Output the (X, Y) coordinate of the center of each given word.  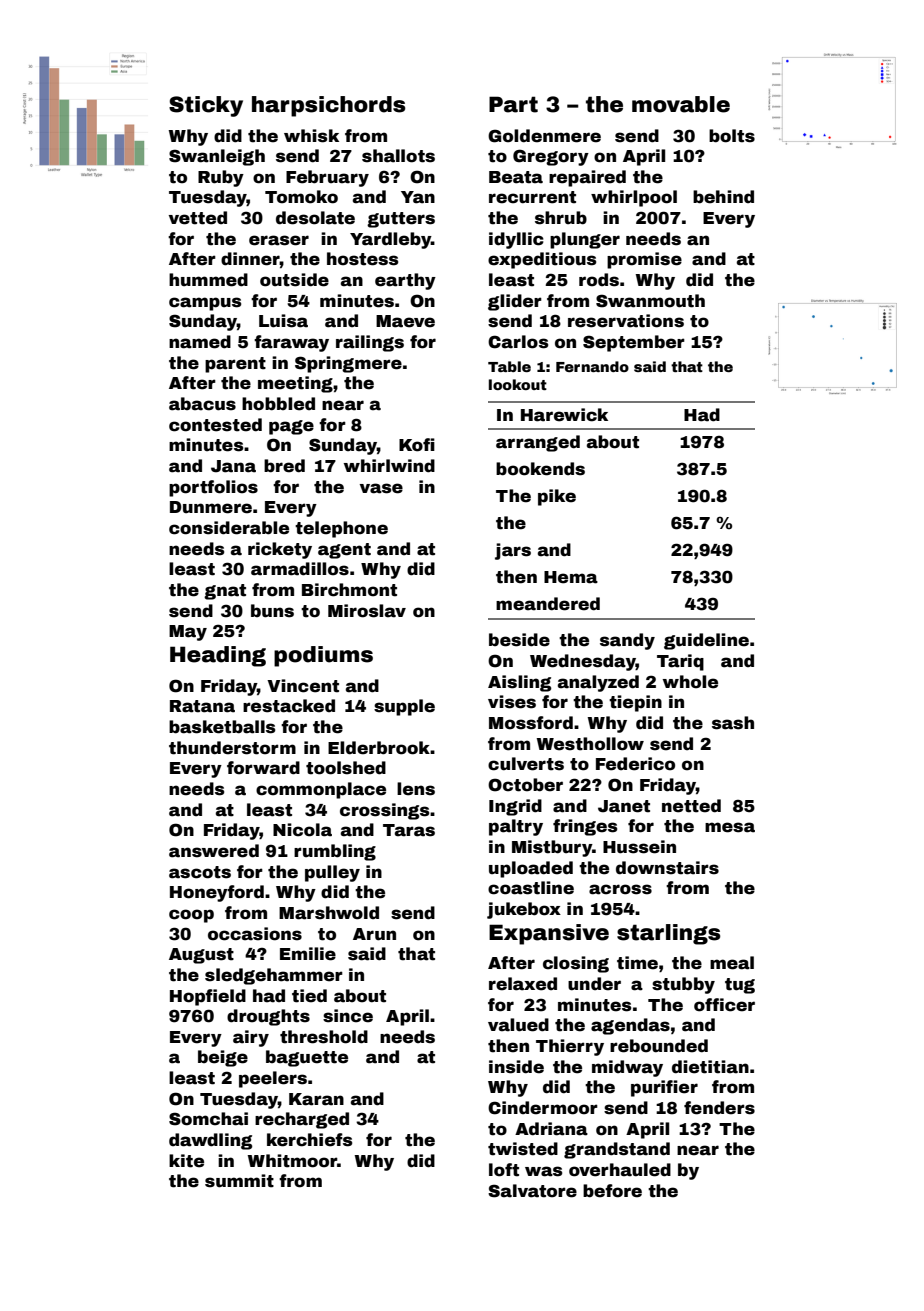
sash (733, 723)
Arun (374, 934)
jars (513, 551)
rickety (280, 550)
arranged (538, 443)
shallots (398, 156)
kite (186, 1161)
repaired (587, 178)
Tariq (680, 662)
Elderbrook (379, 748)
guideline (706, 641)
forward (263, 768)
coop (191, 916)
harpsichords (328, 106)
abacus (202, 404)
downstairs (667, 868)
